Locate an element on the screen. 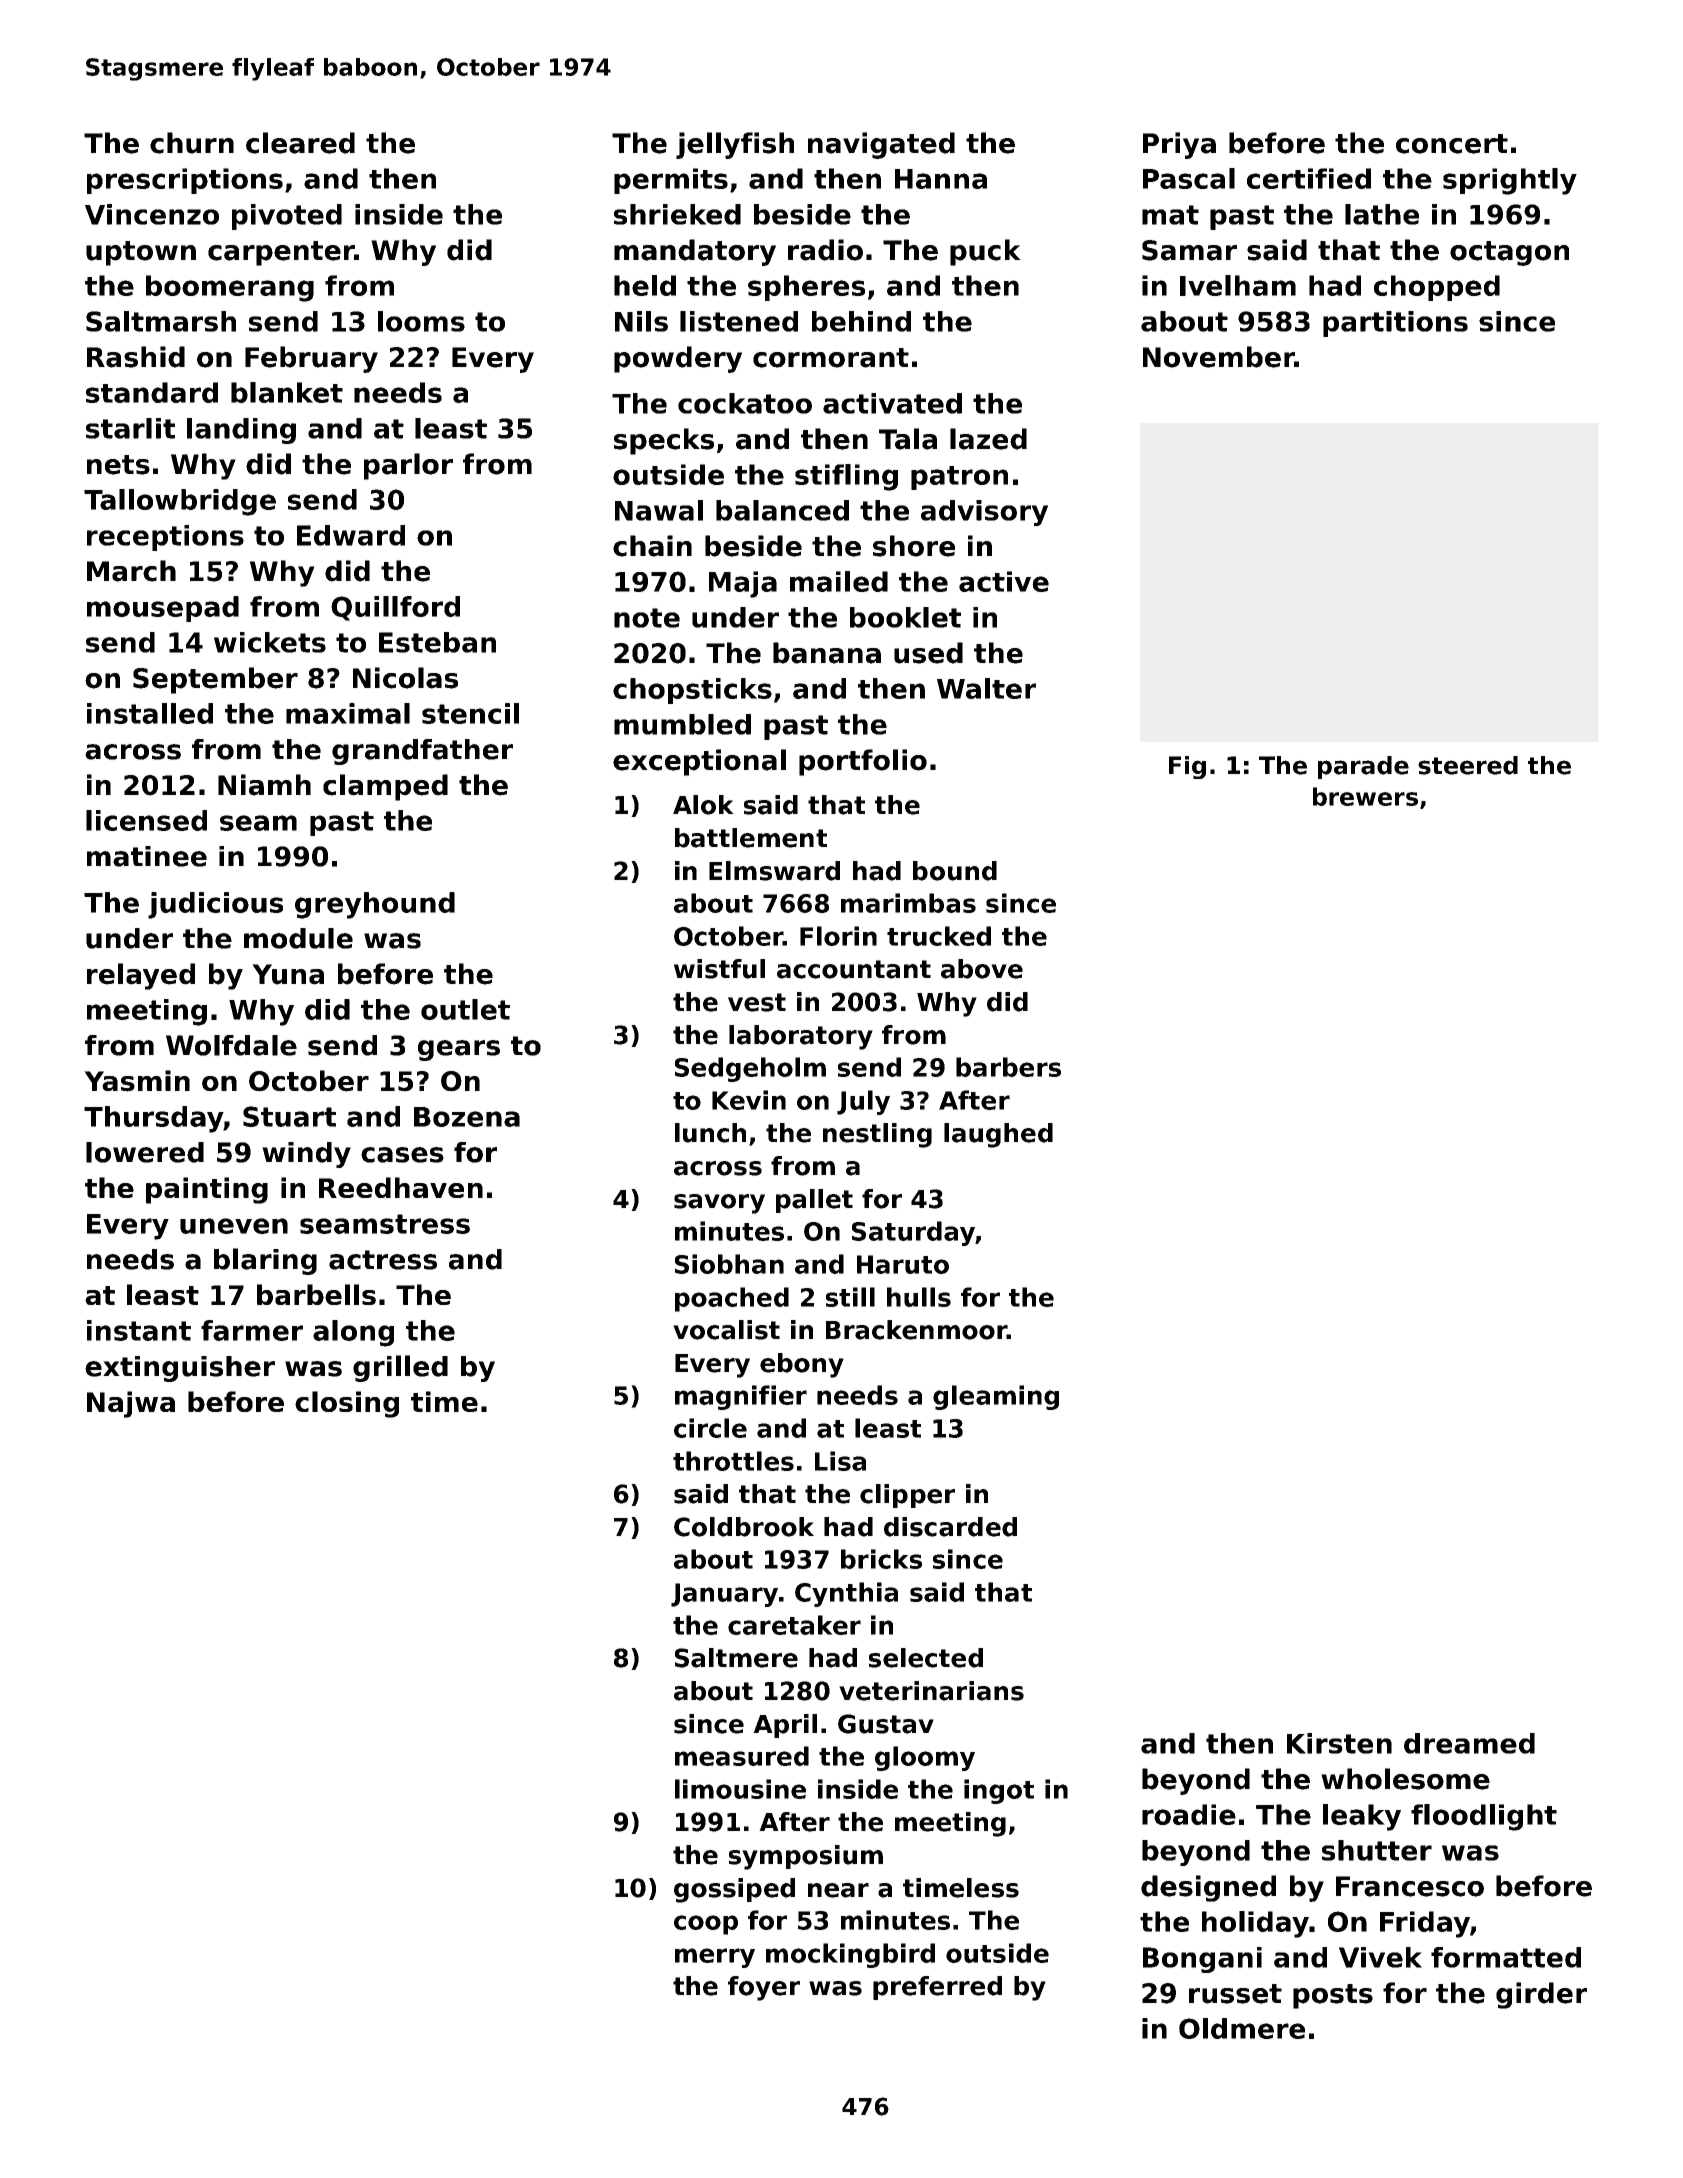  gloomy is located at coordinates (925, 1758).
